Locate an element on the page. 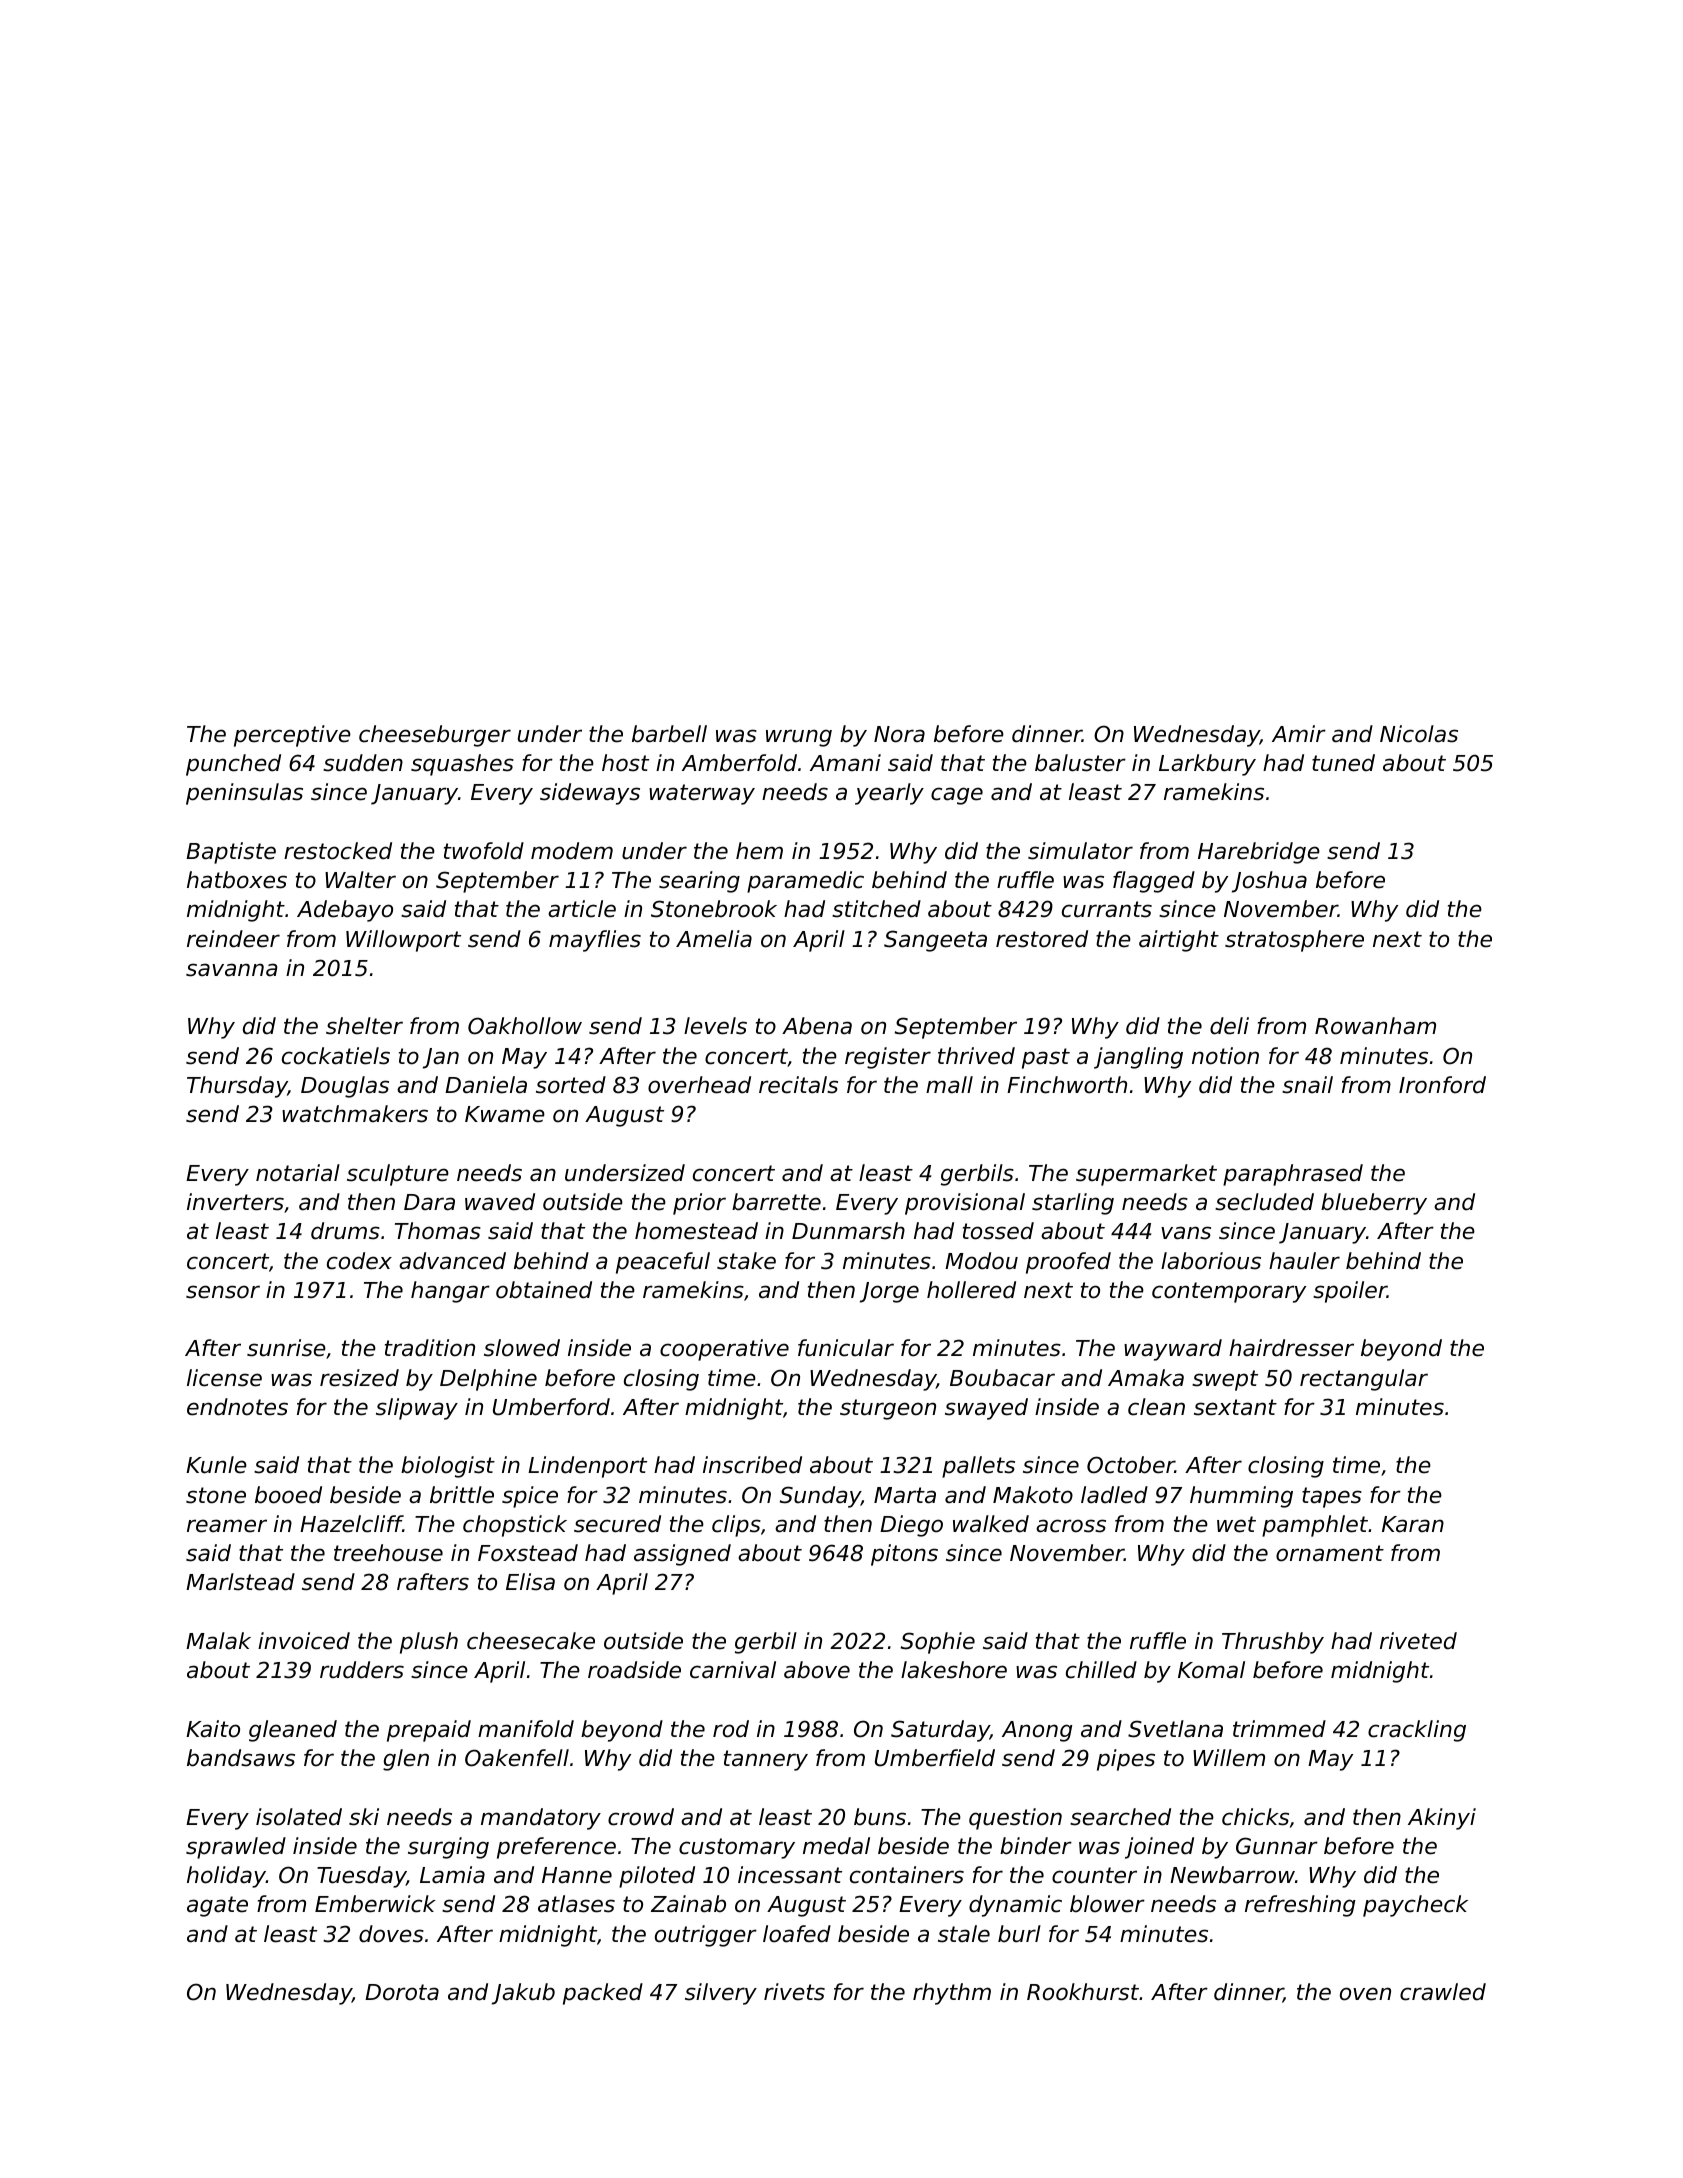  tannery is located at coordinates (766, 1760).
